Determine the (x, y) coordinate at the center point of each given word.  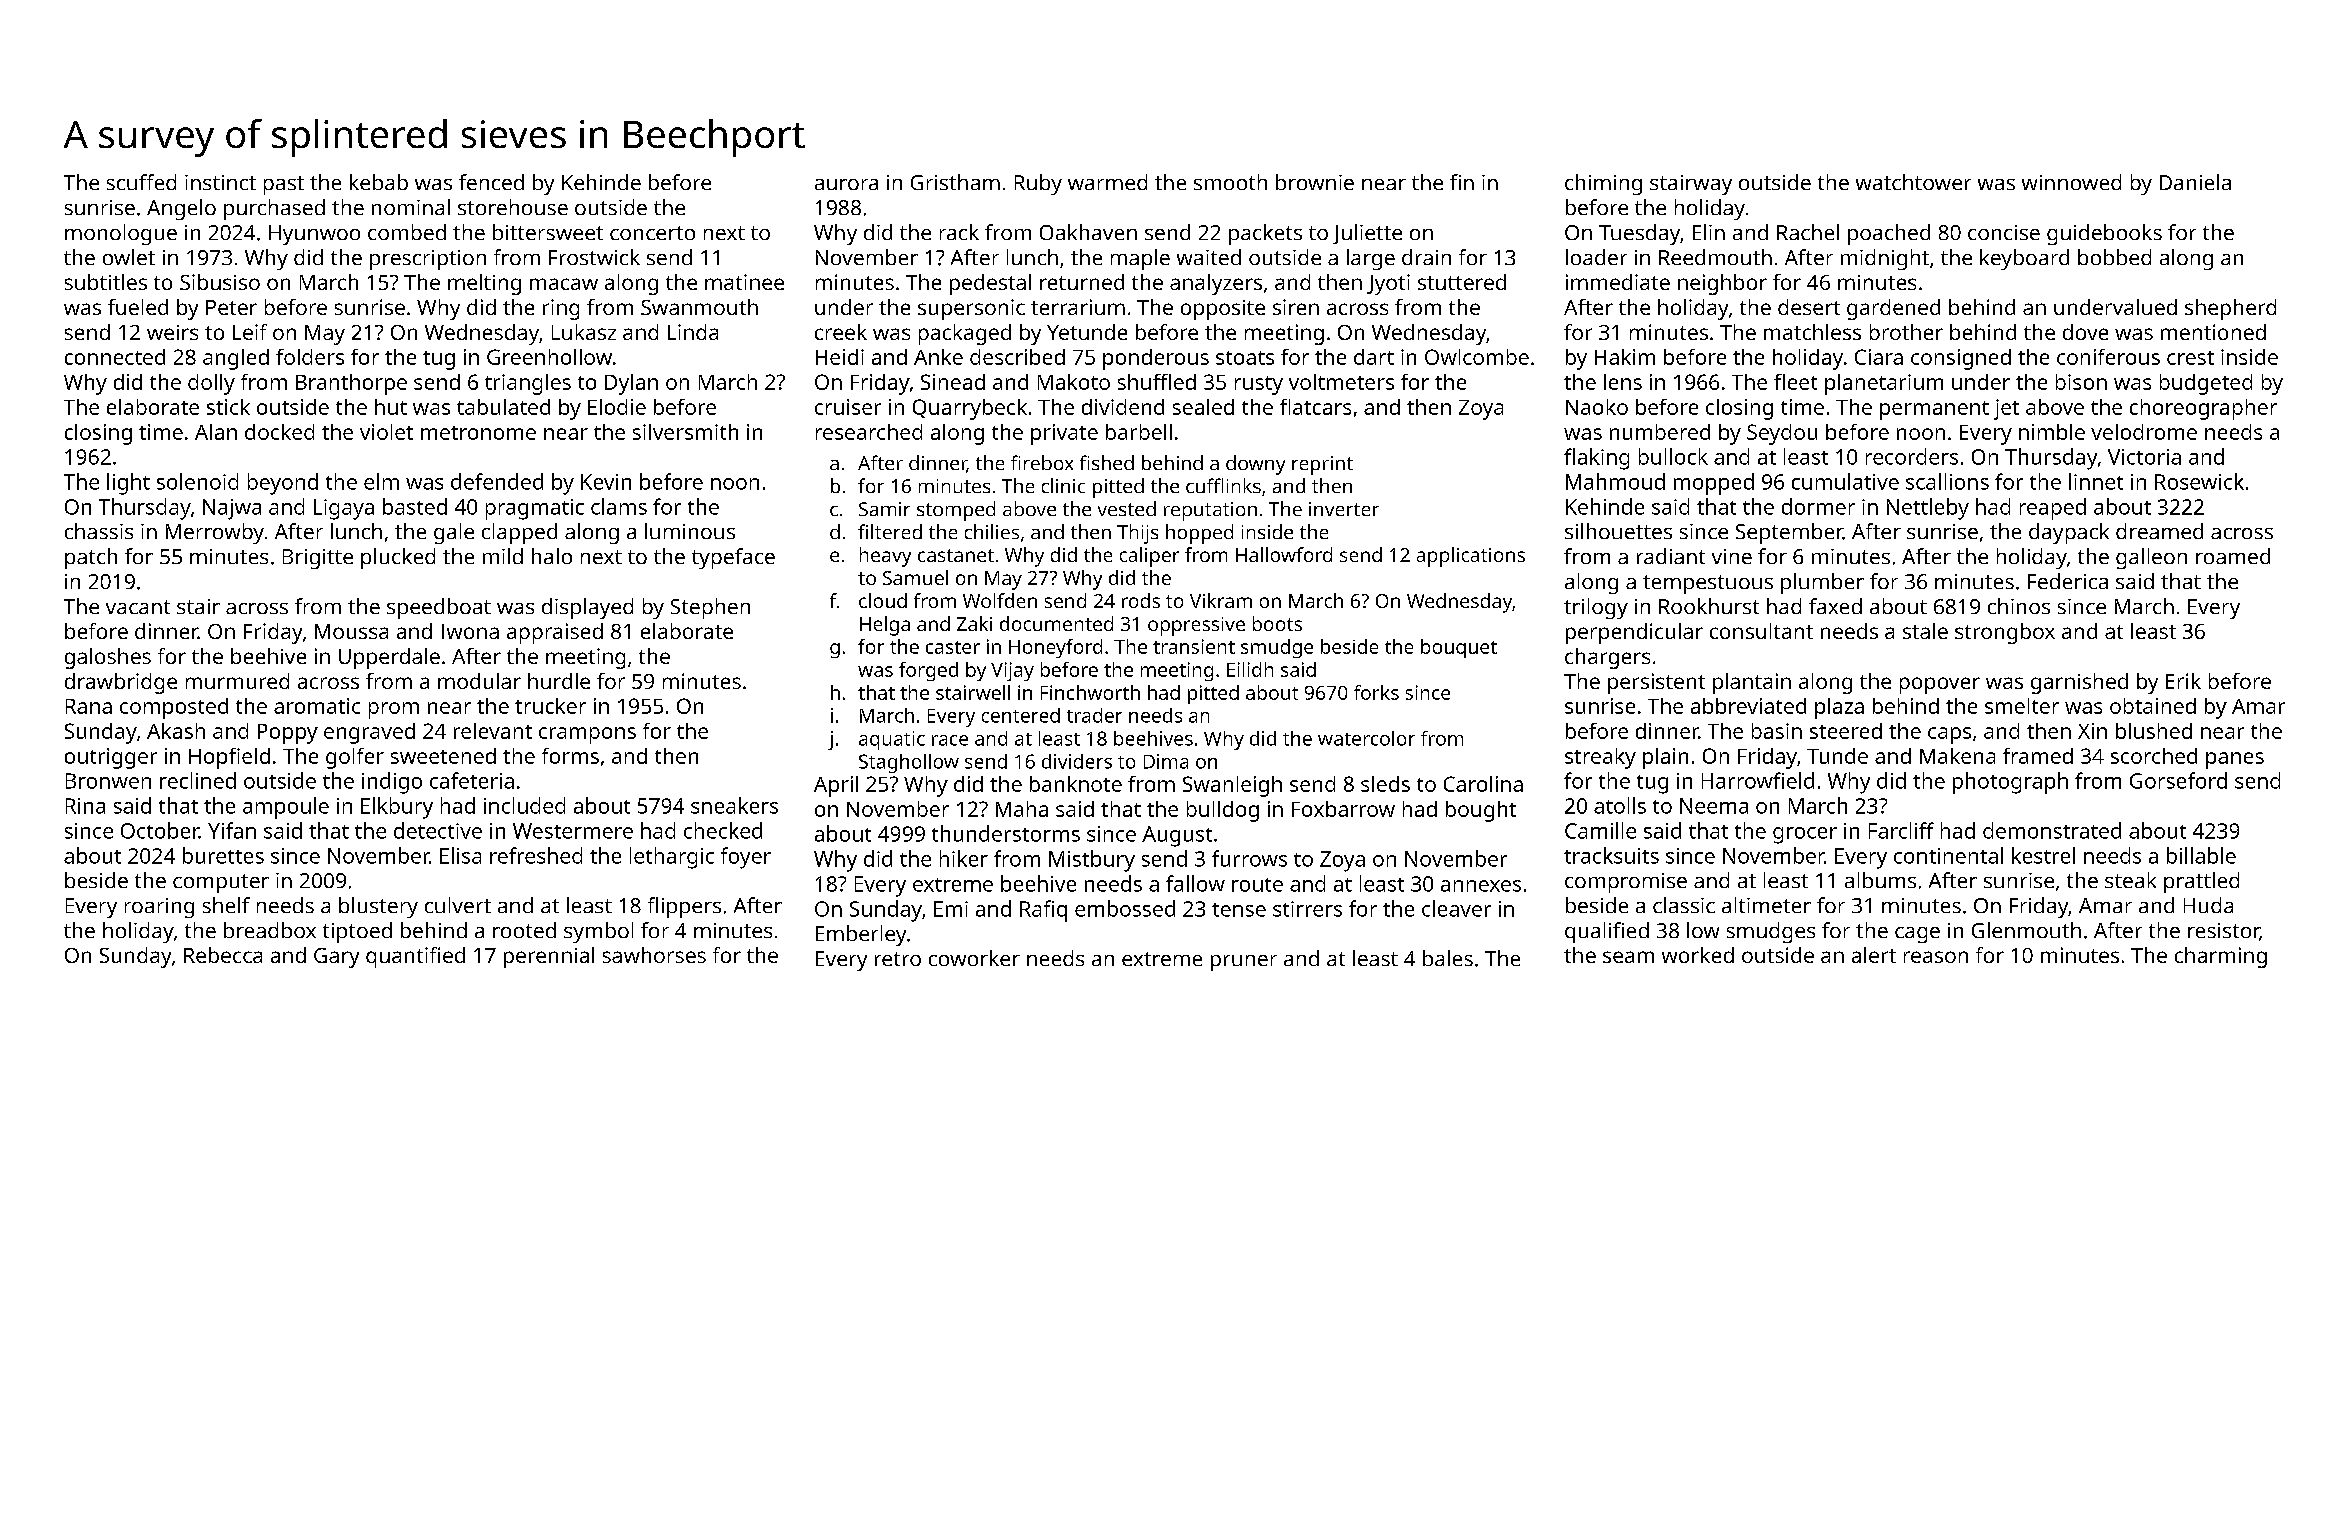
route (1257, 885)
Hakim (1625, 357)
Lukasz (584, 332)
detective (438, 830)
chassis (99, 531)
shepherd (2230, 309)
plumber (1822, 583)
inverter (1344, 509)
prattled (2201, 882)
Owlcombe (1477, 357)
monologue (121, 234)
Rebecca (223, 955)
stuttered (1462, 282)
